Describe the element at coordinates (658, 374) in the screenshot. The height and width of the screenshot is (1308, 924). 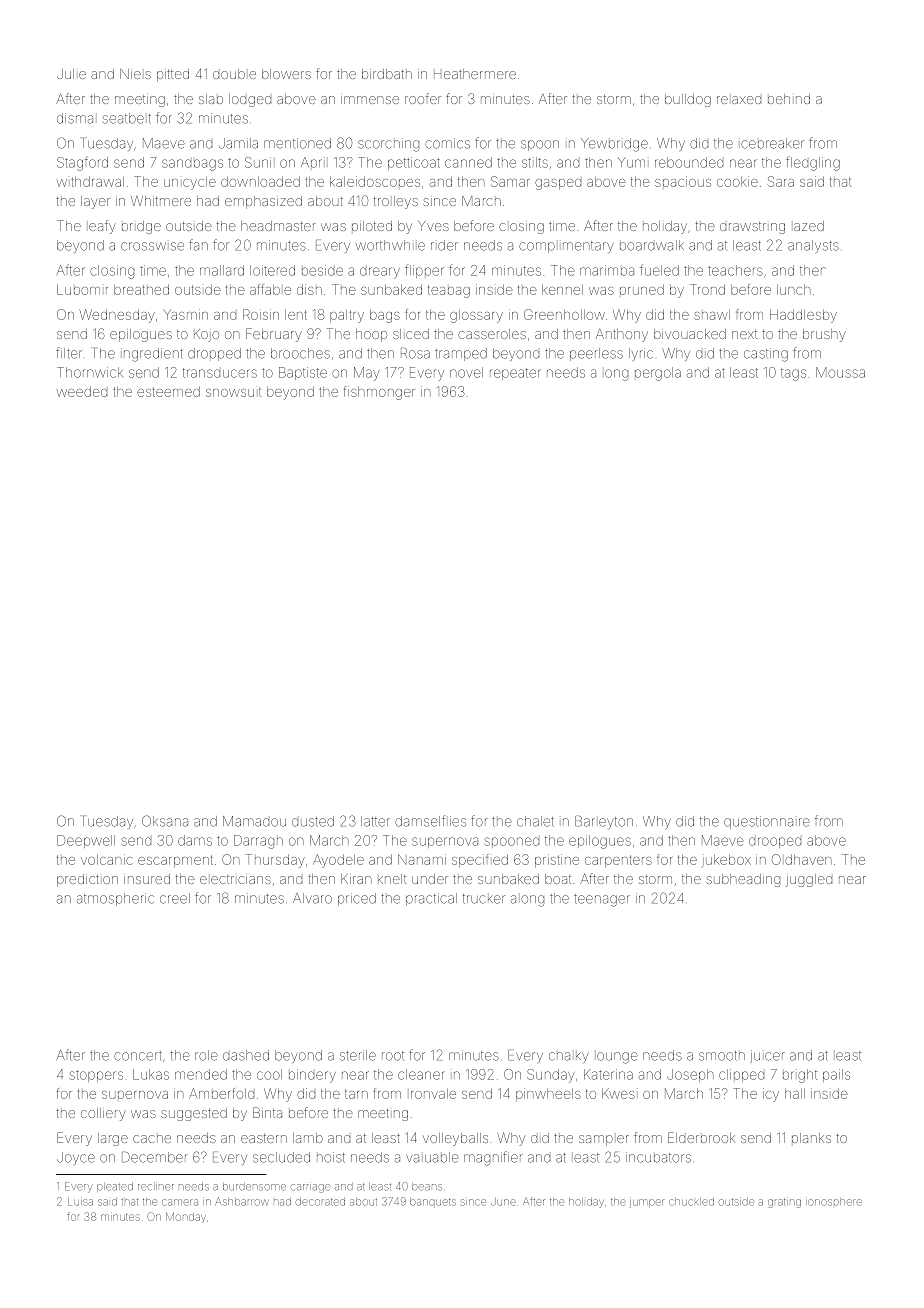
I see `pergola` at that location.
